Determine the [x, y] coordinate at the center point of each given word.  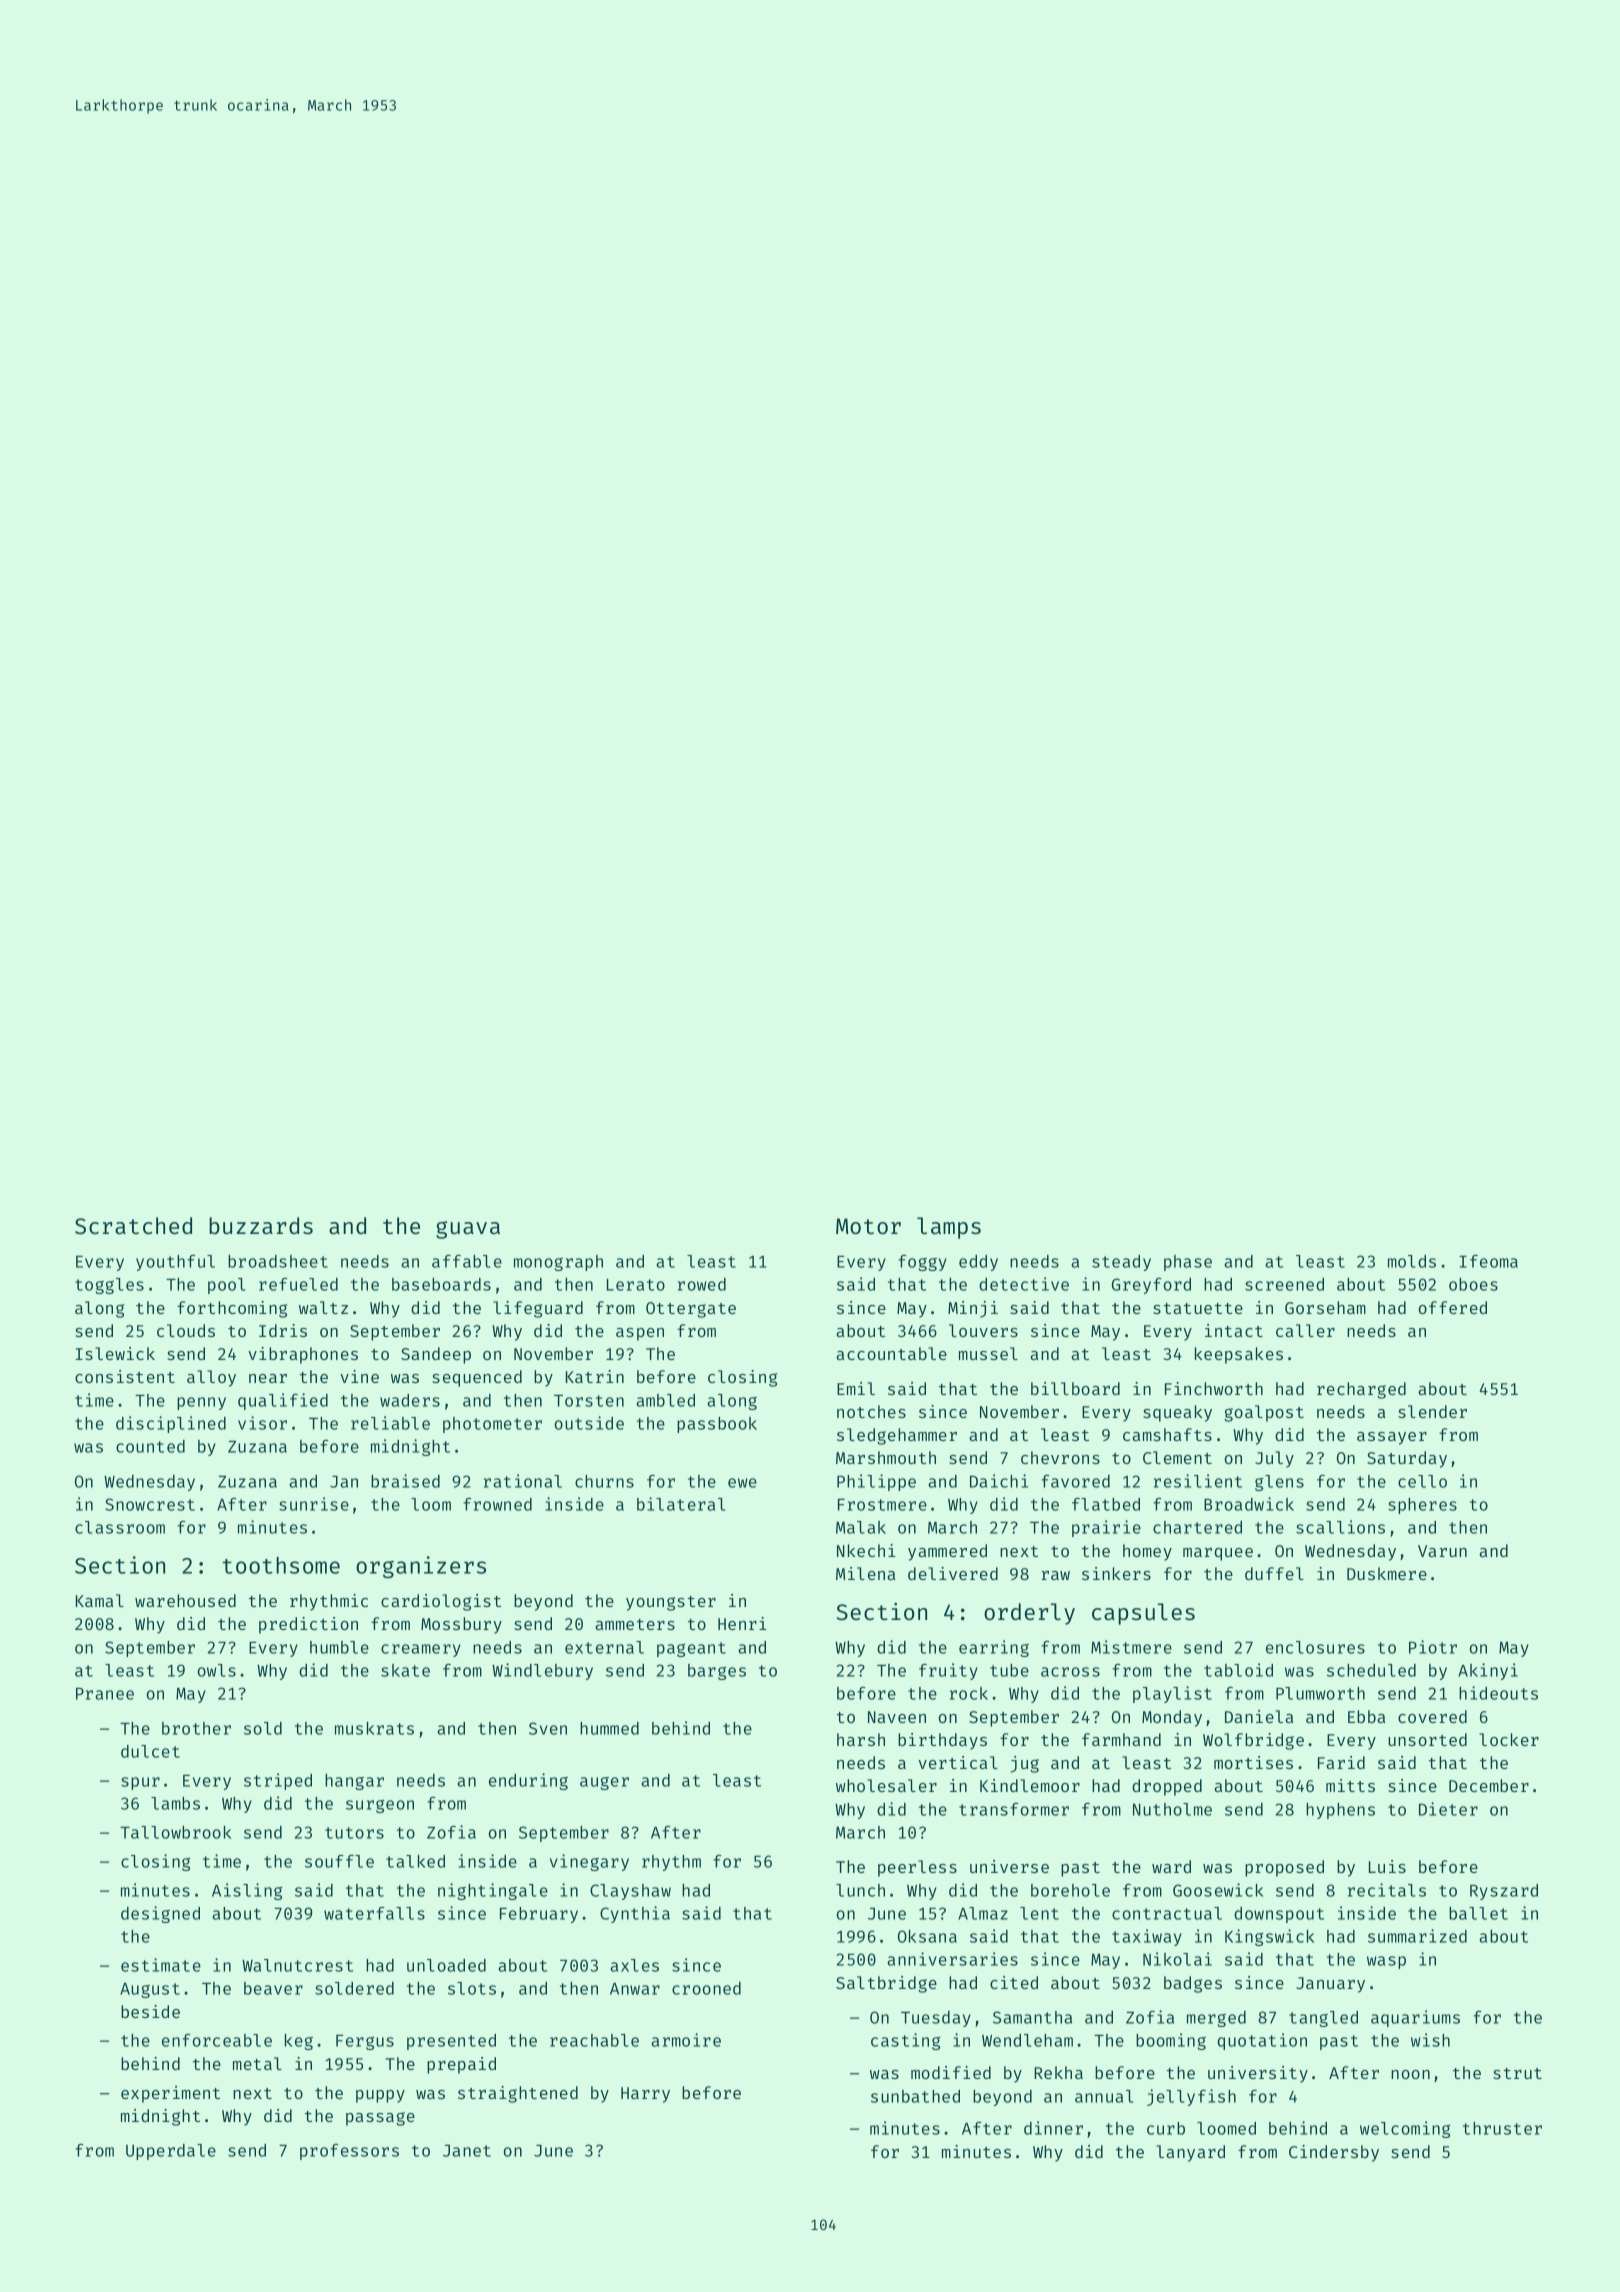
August [150, 1990]
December [1489, 1785]
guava [468, 1230]
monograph [558, 1263]
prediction [308, 1625]
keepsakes [1239, 1355]
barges [717, 1672]
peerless [917, 1868]
